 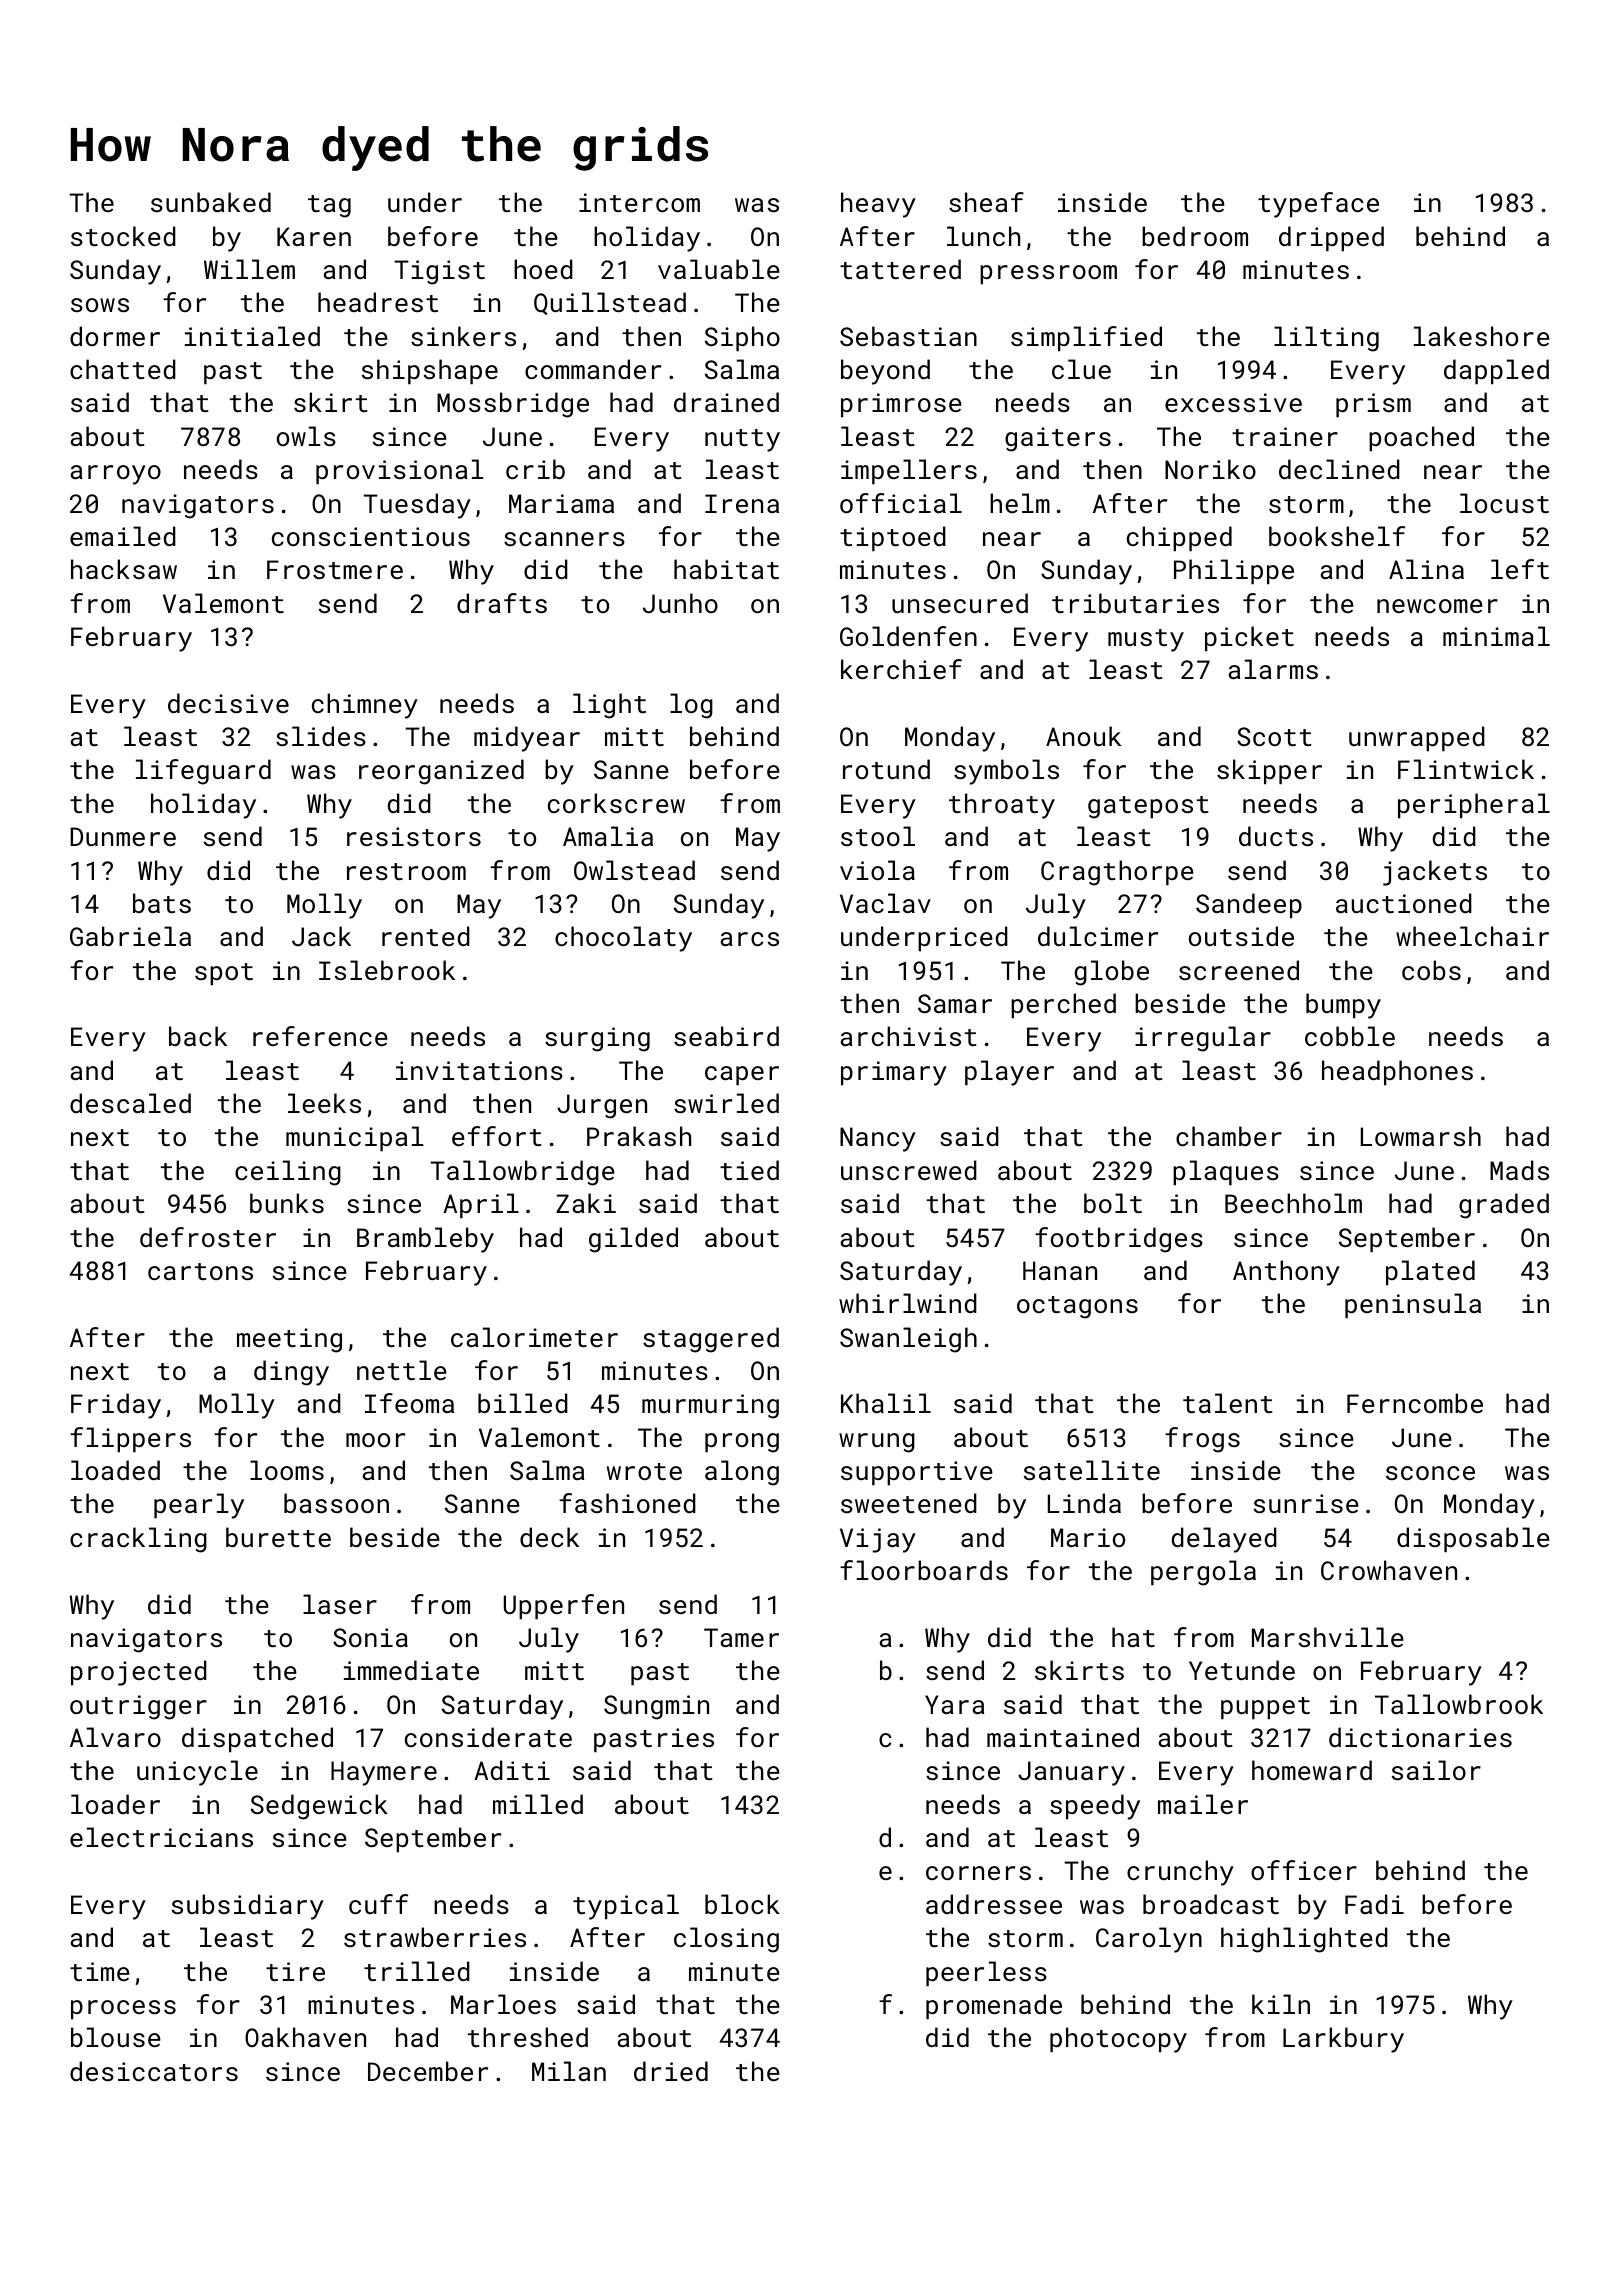 What do you see at coordinates (593, 369) in the screenshot?
I see `commander` at bounding box center [593, 369].
